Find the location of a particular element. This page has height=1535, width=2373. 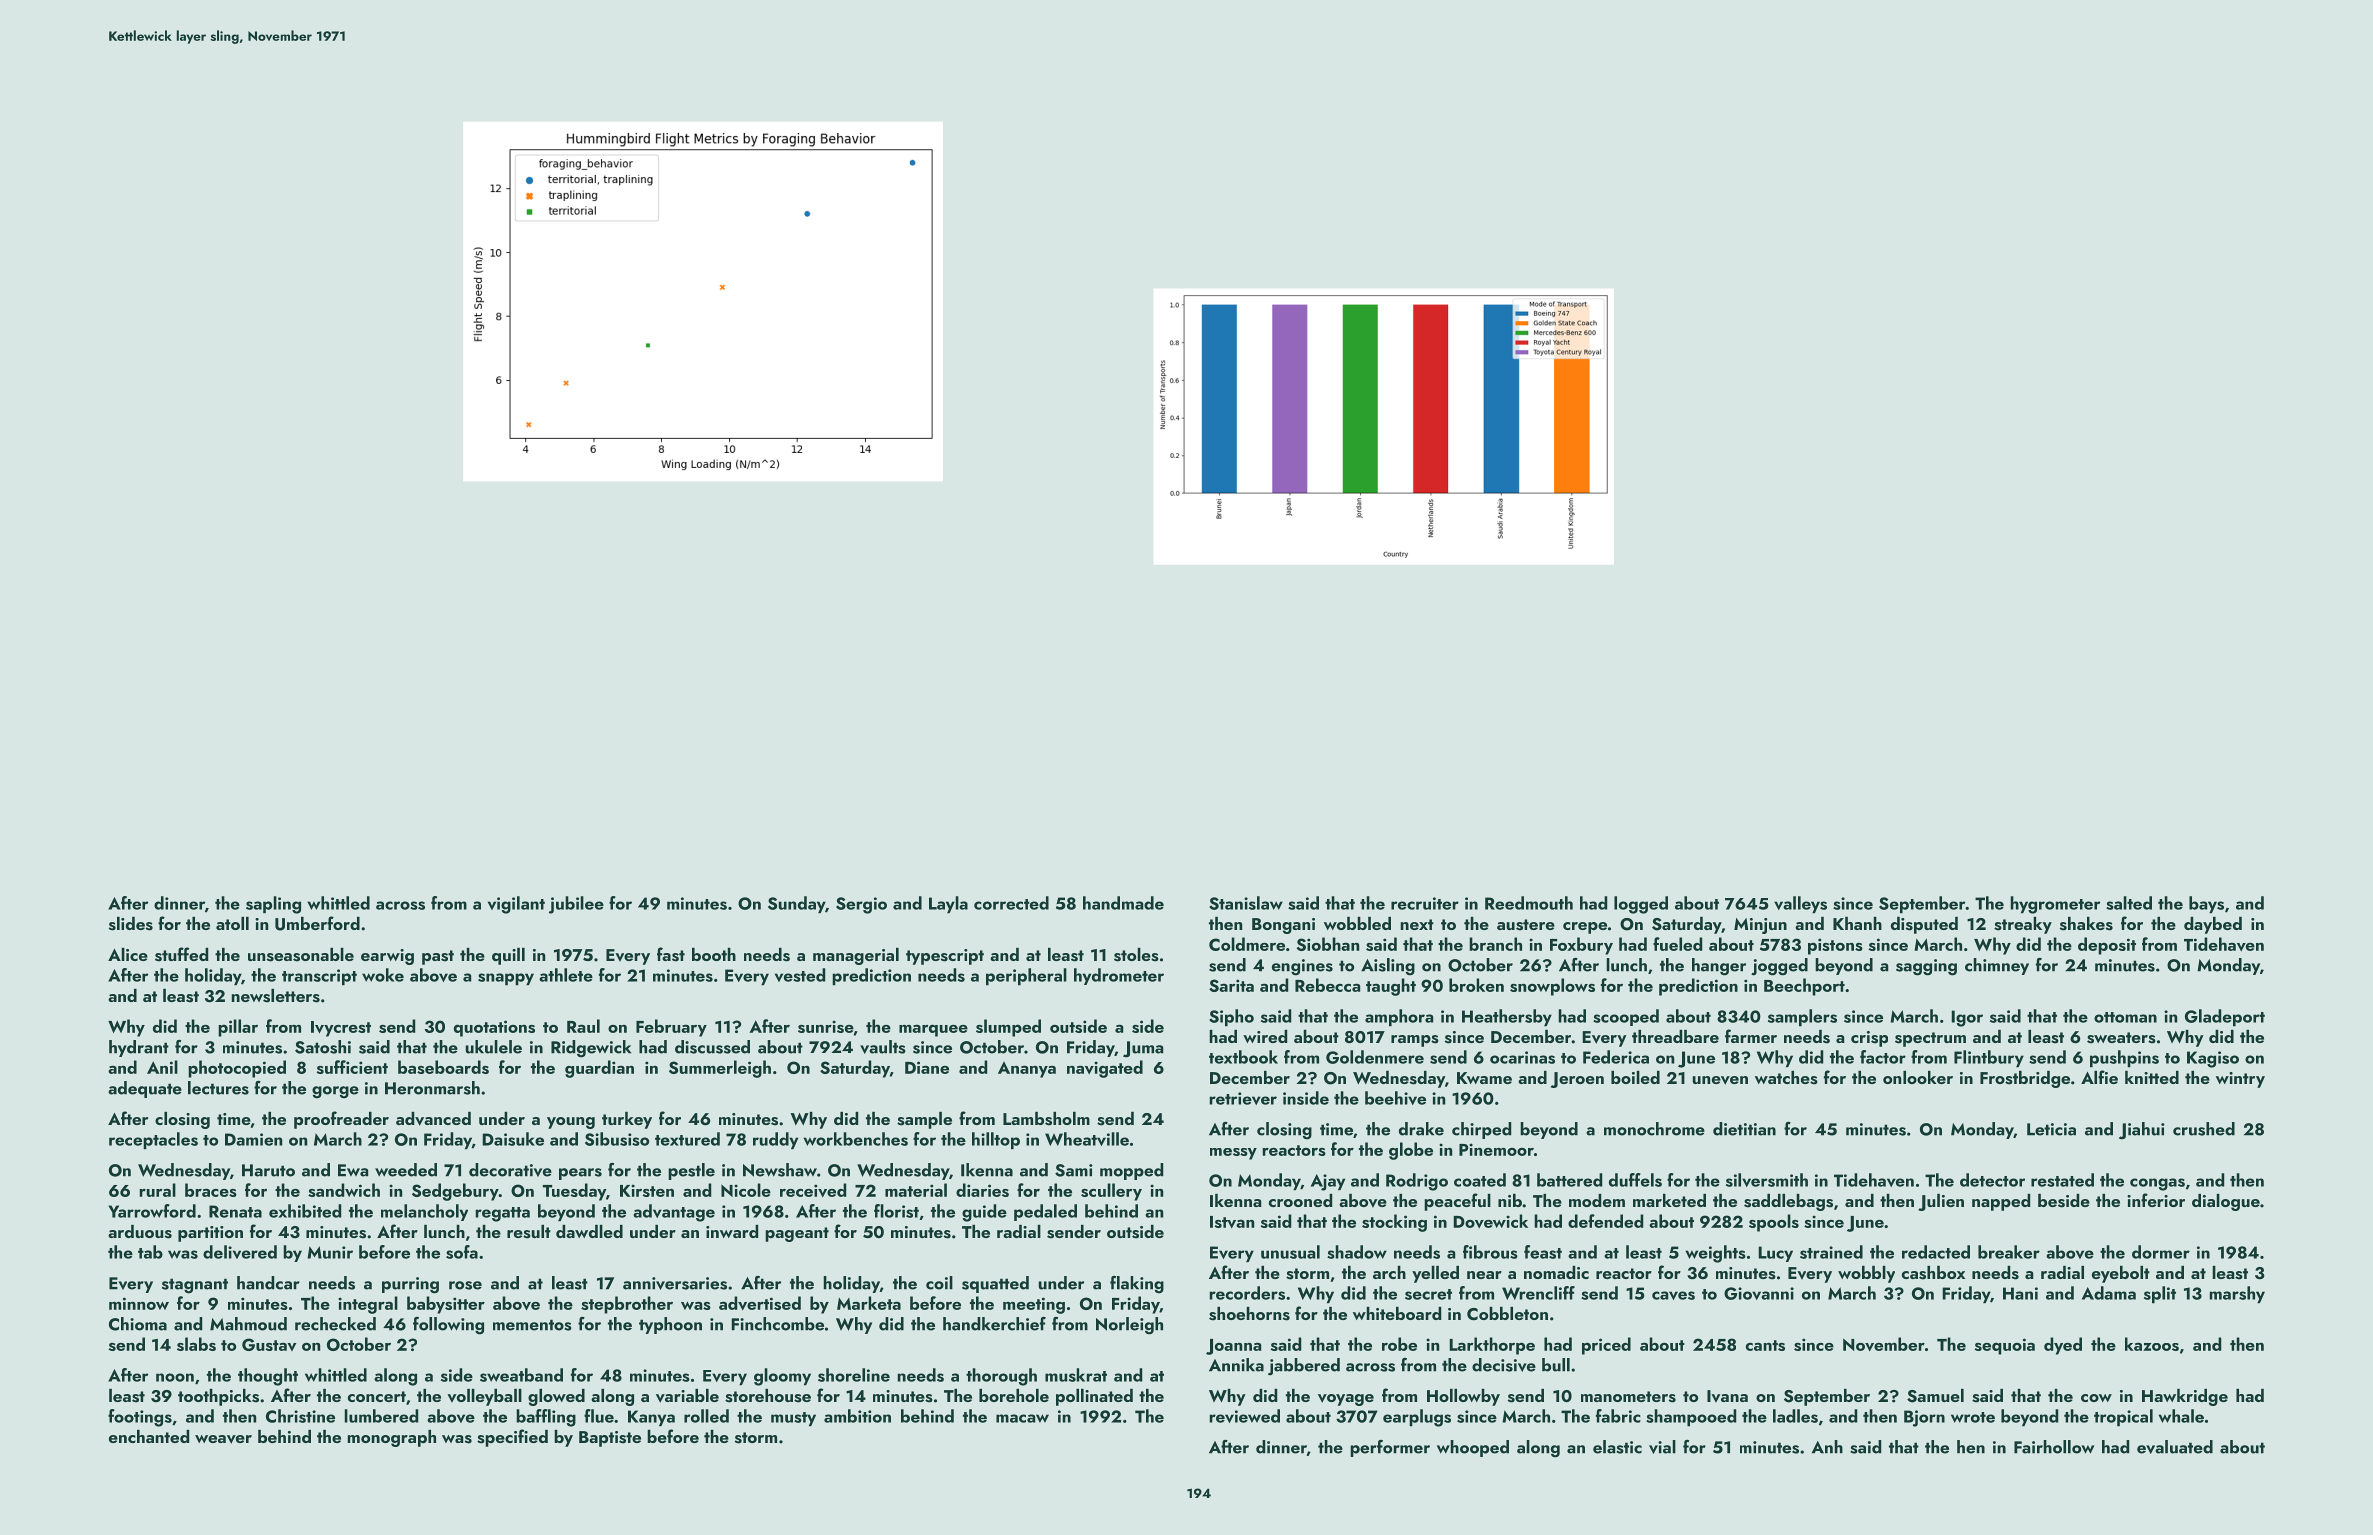

Newshaw is located at coordinates (780, 1170).
